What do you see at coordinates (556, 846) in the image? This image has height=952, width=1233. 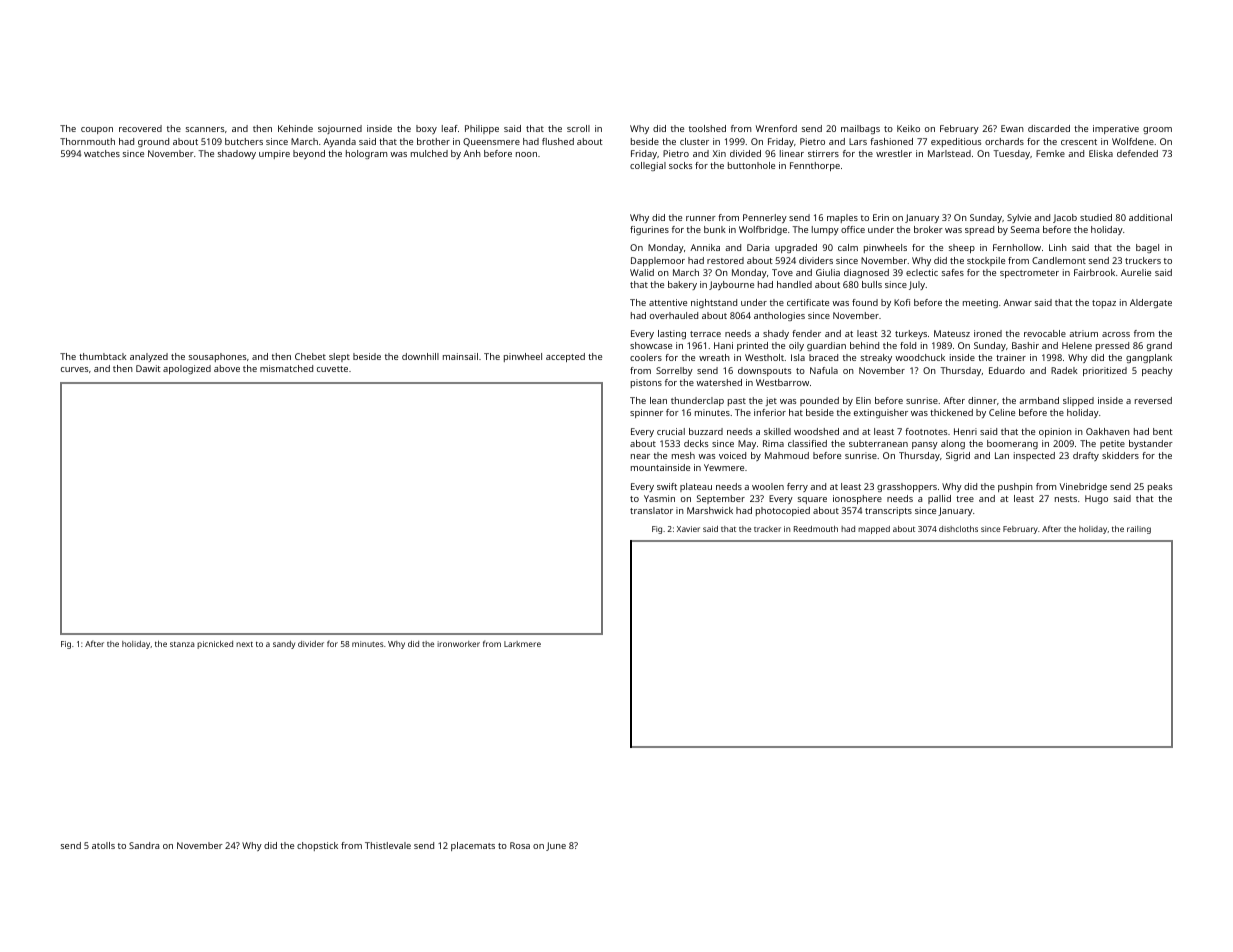 I see `June` at bounding box center [556, 846].
